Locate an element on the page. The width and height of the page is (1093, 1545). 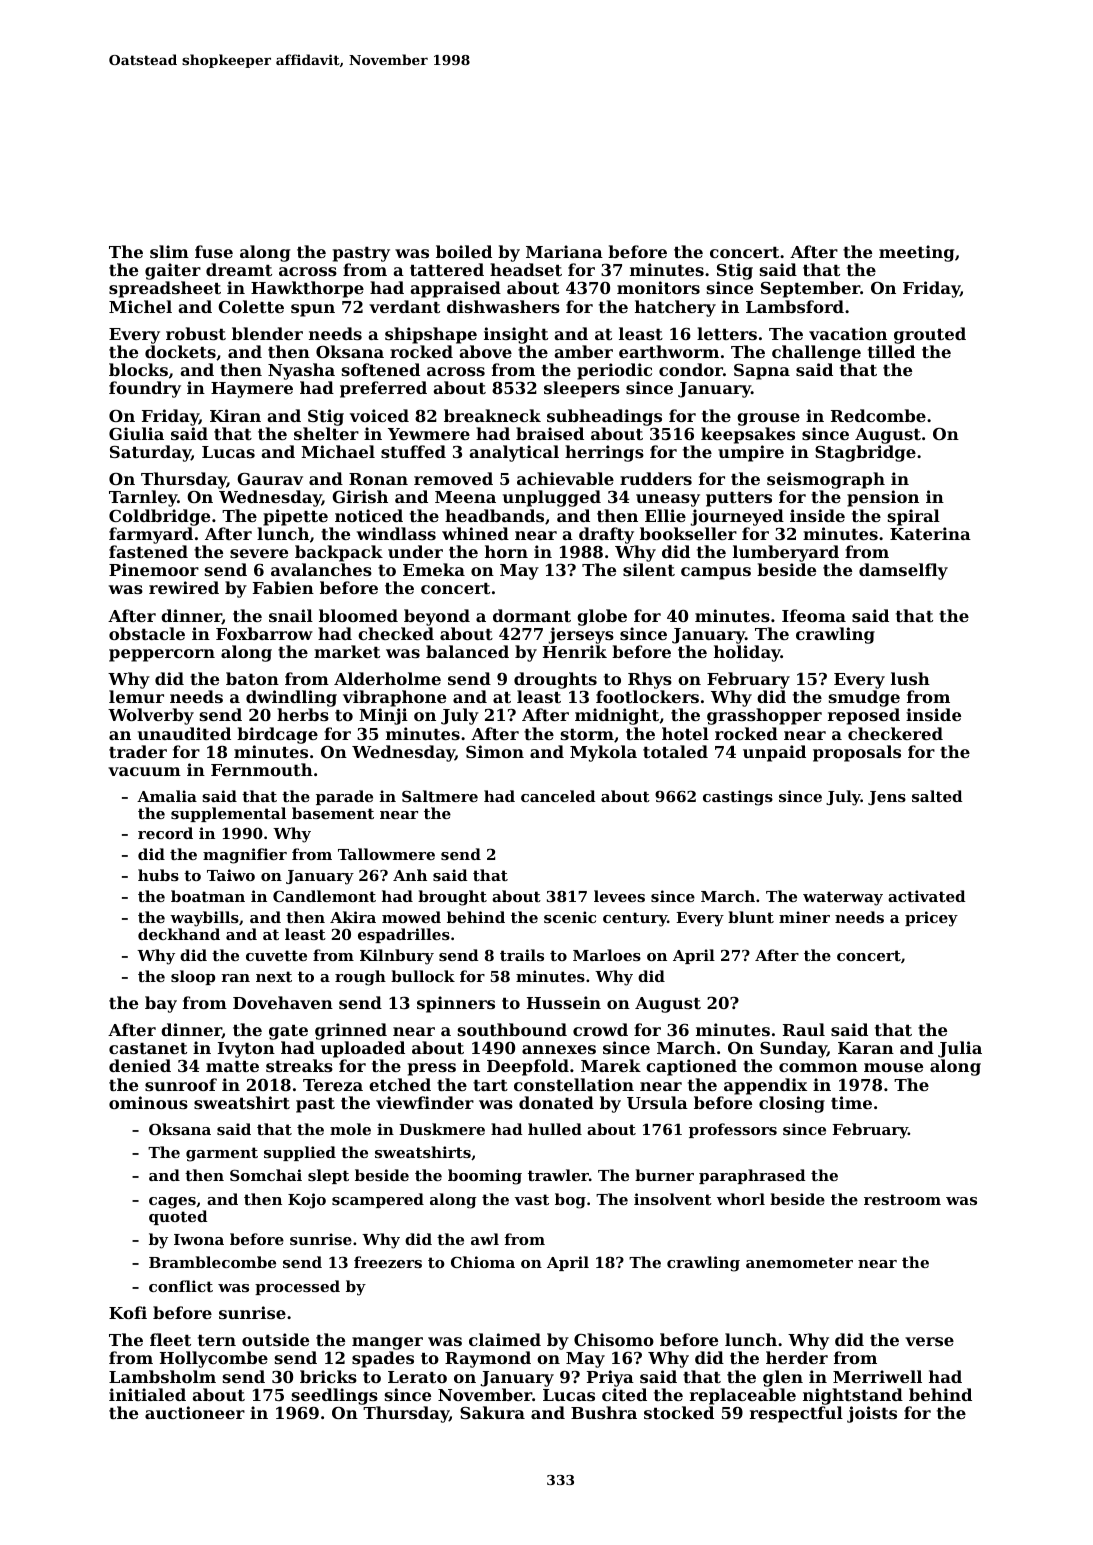
removed is located at coordinates (453, 478).
